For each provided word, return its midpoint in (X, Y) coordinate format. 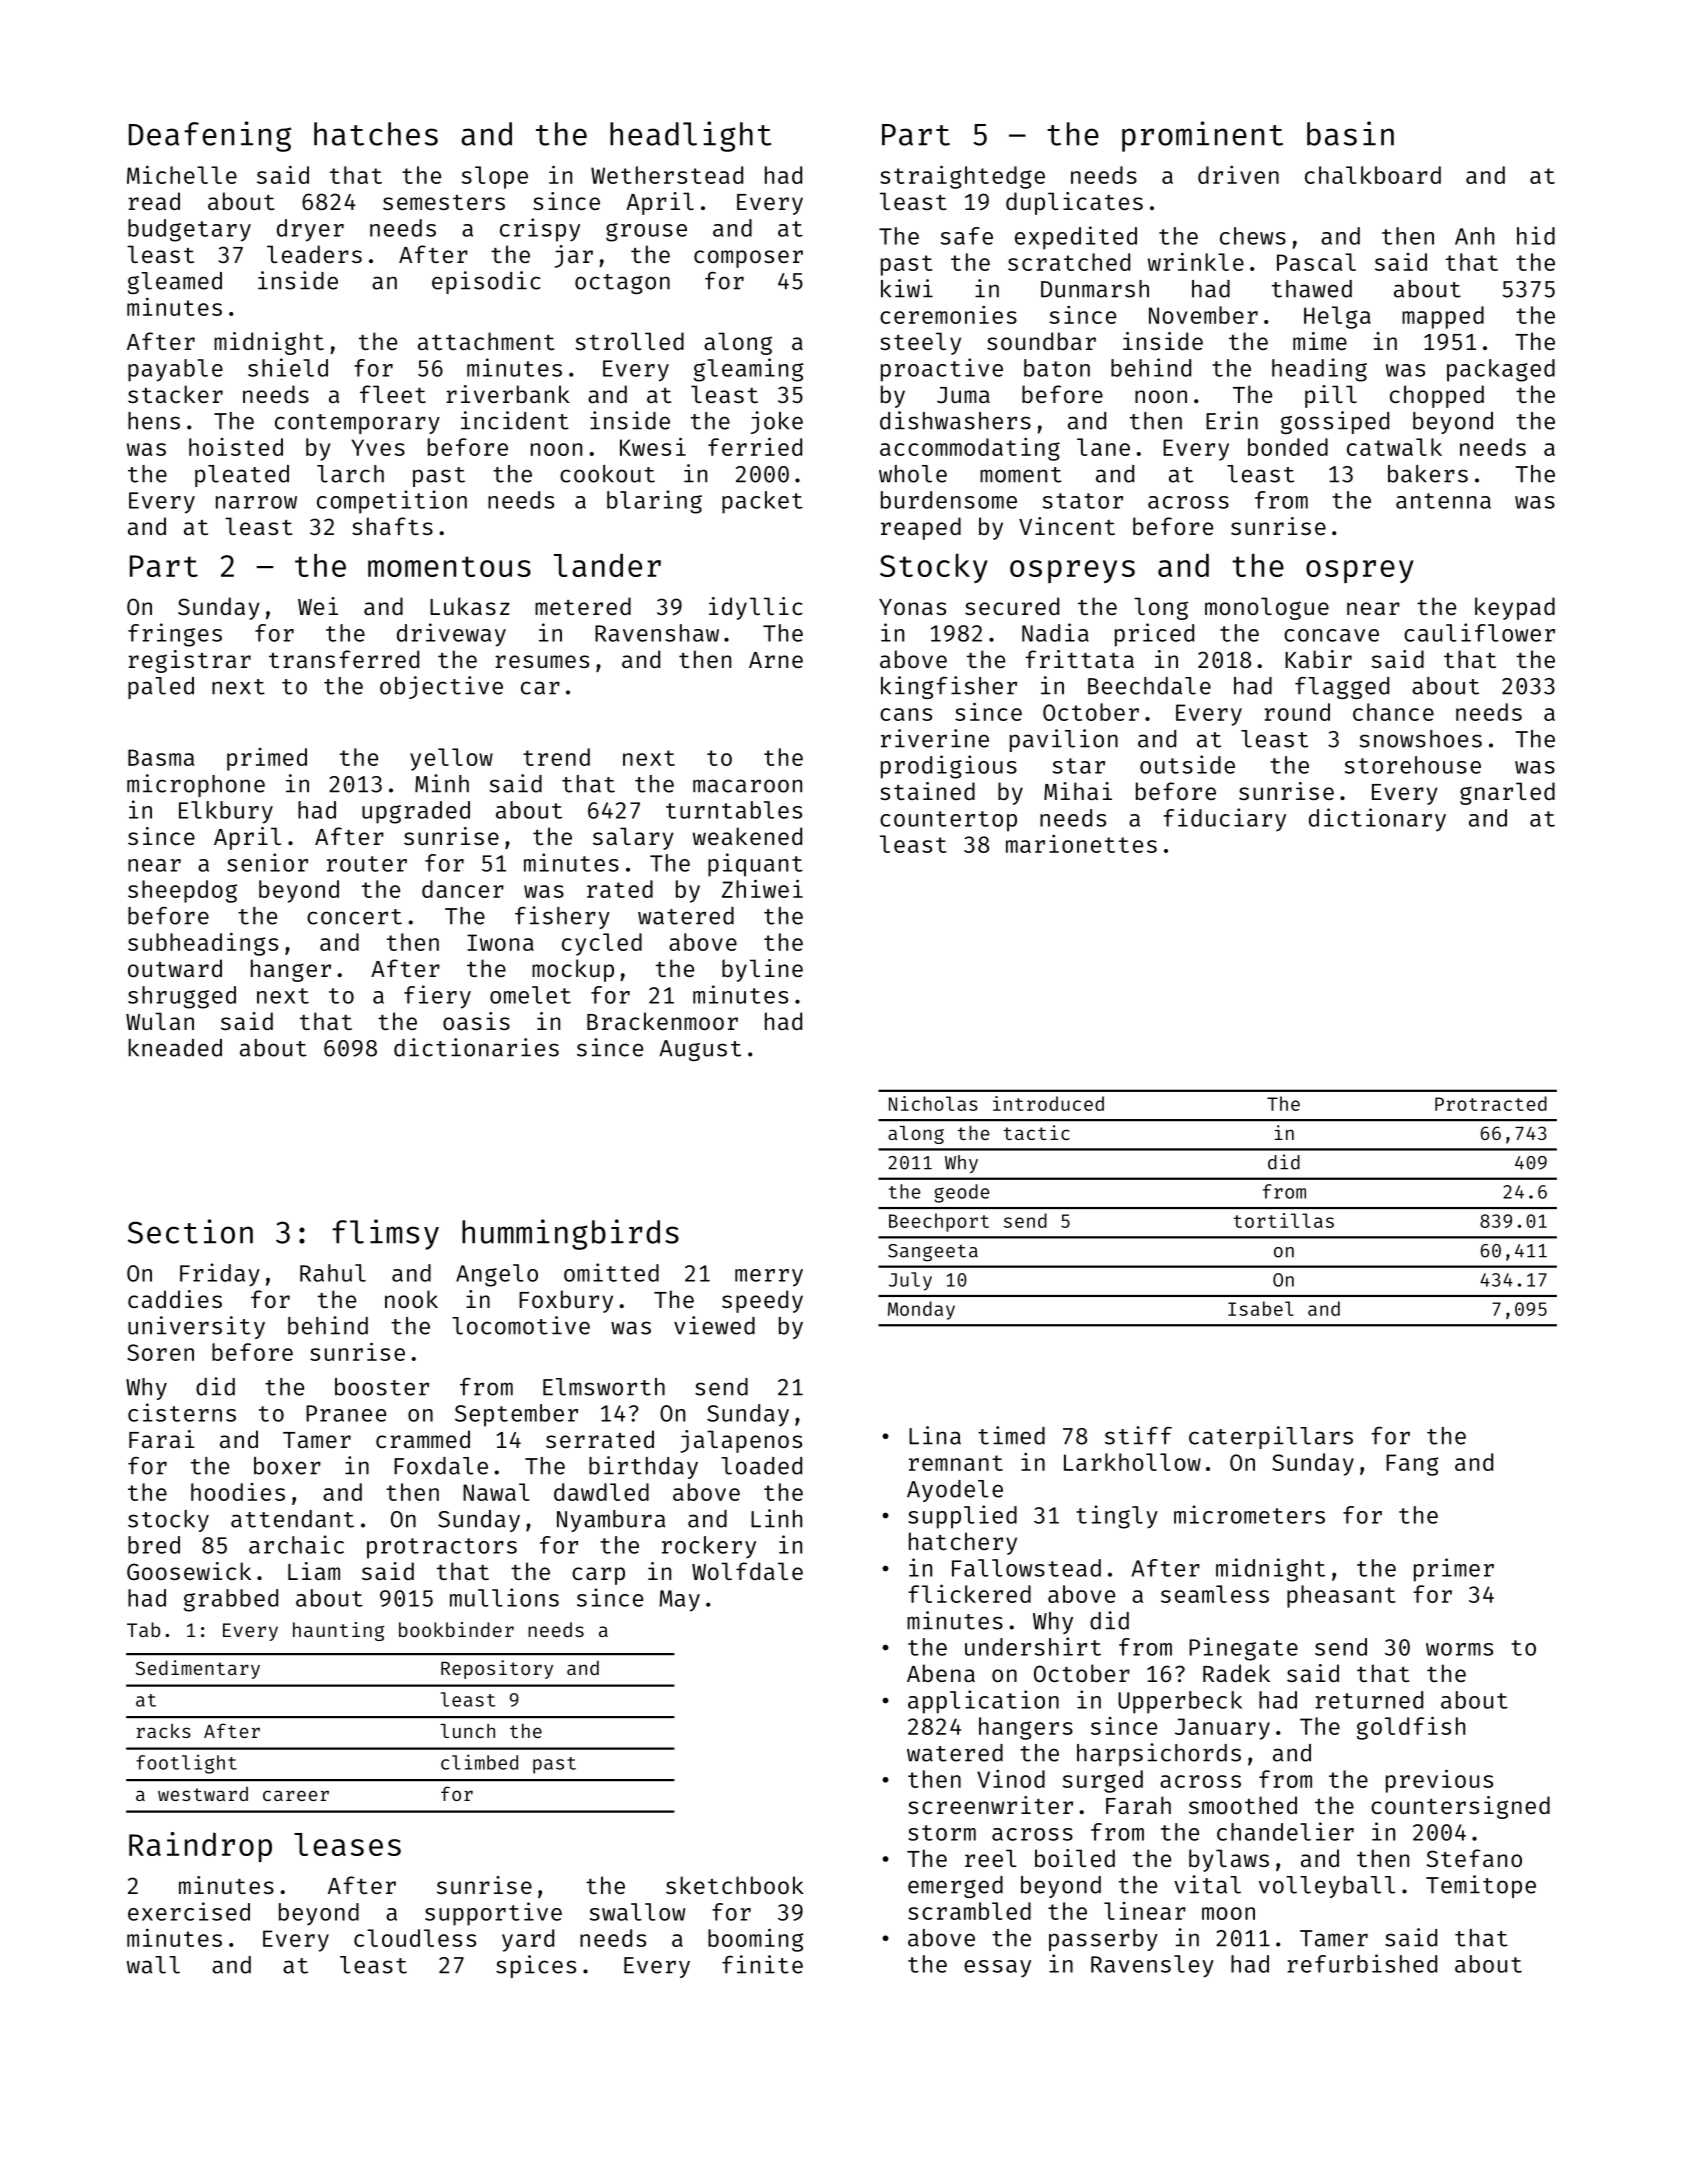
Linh (776, 1518)
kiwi (907, 288)
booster (382, 1387)
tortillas (1284, 1220)
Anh (1474, 236)
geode (962, 1193)
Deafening (210, 136)
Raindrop (200, 1847)
